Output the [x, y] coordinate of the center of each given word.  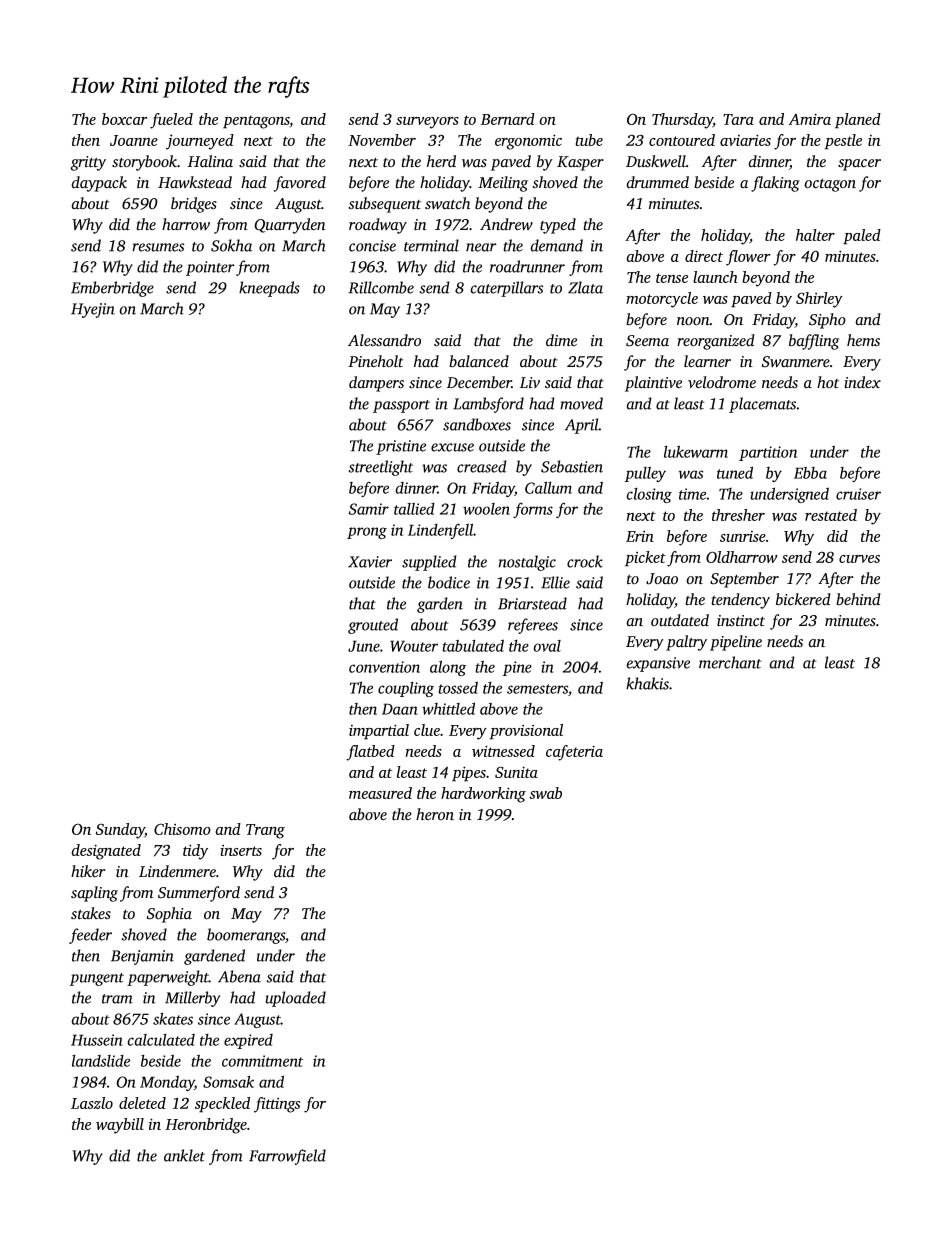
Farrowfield [287, 1157]
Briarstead [532, 603]
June [364, 646]
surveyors [427, 123]
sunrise [743, 536]
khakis [647, 683]
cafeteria [574, 753]
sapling [94, 894]
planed [858, 121]
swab [545, 793]
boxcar [124, 119]
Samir [368, 509]
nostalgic [527, 563]
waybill [120, 1126]
